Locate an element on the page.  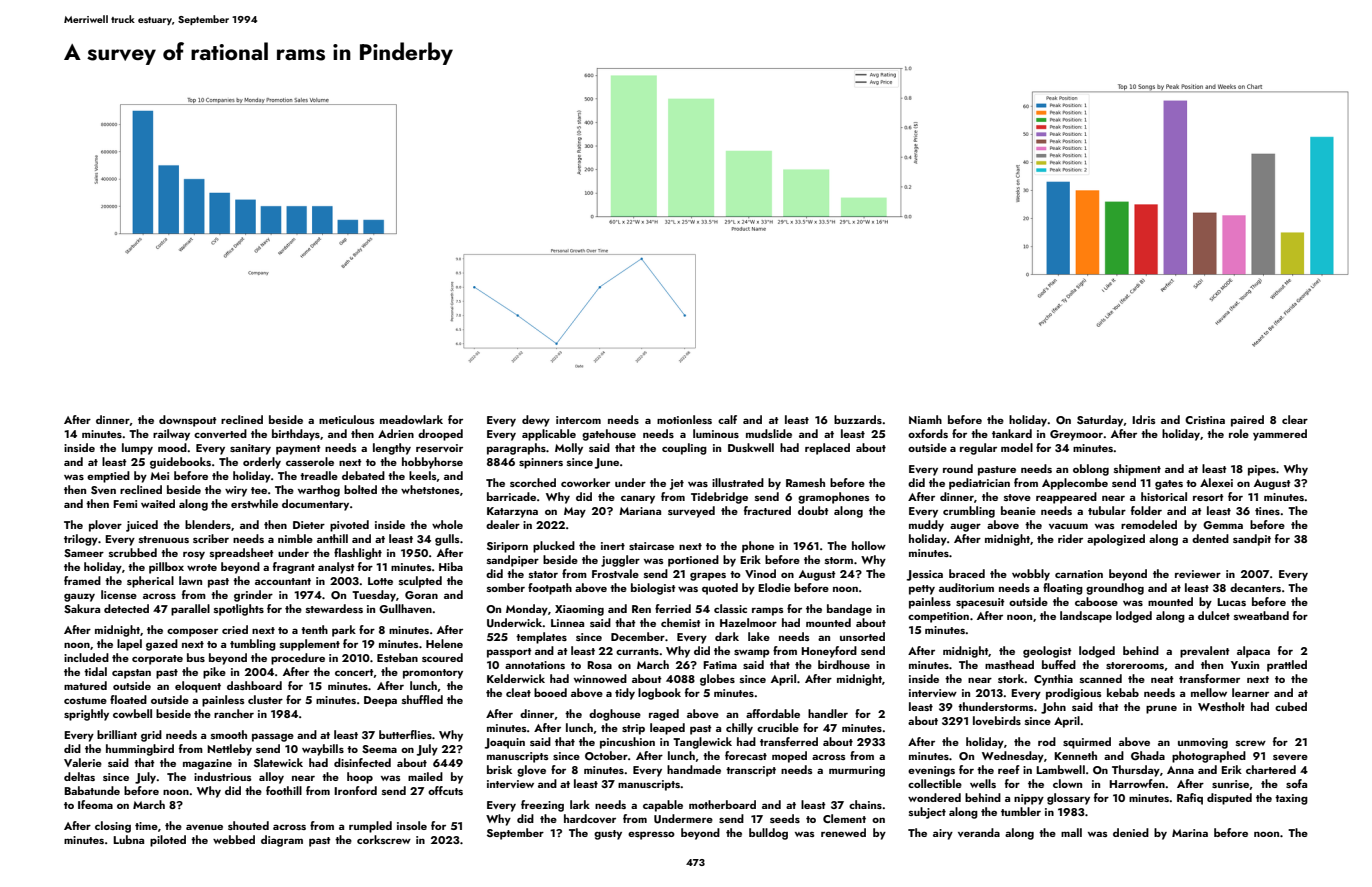
intercom is located at coordinates (578, 420).
